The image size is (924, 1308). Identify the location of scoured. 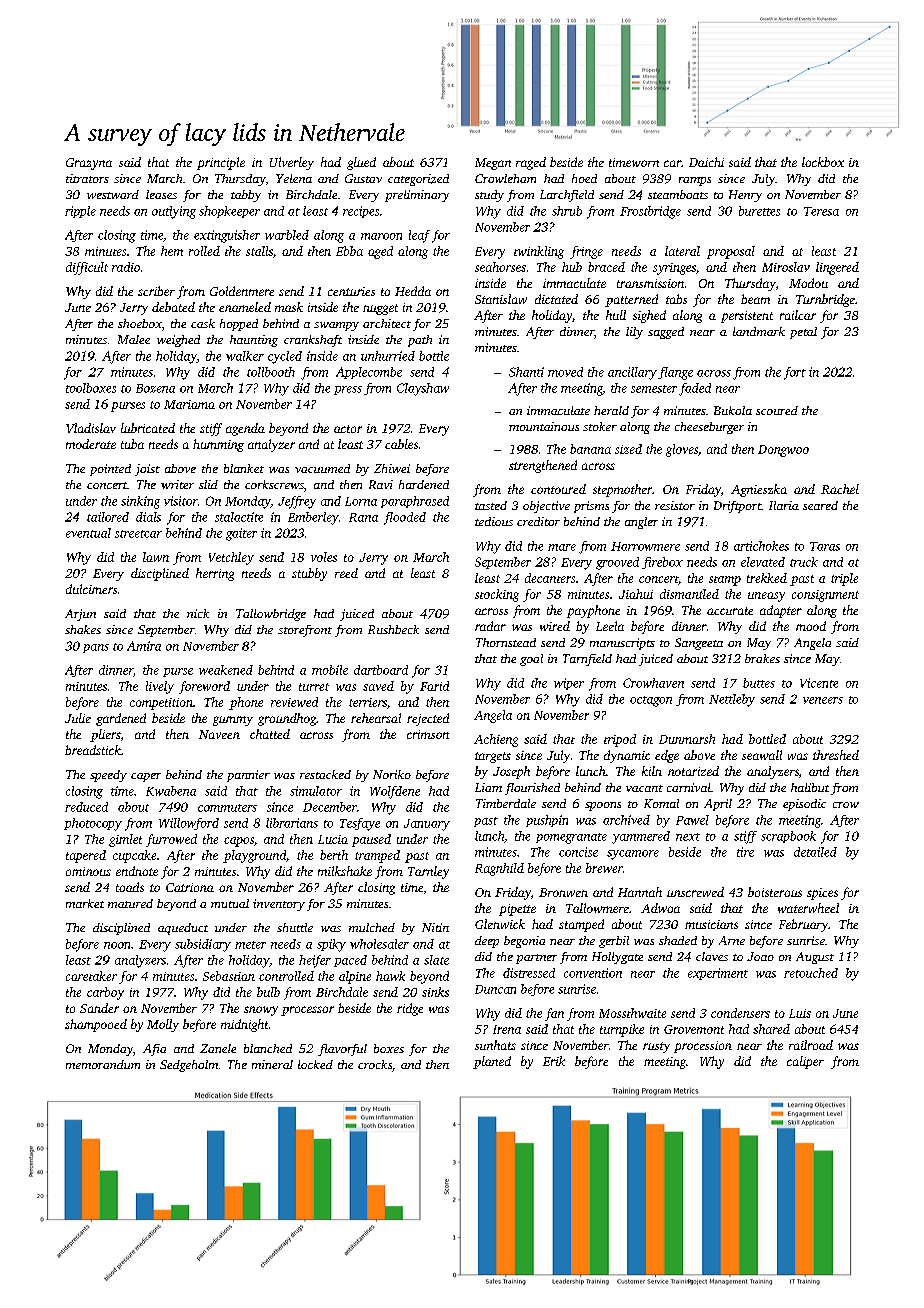
(777, 410).
